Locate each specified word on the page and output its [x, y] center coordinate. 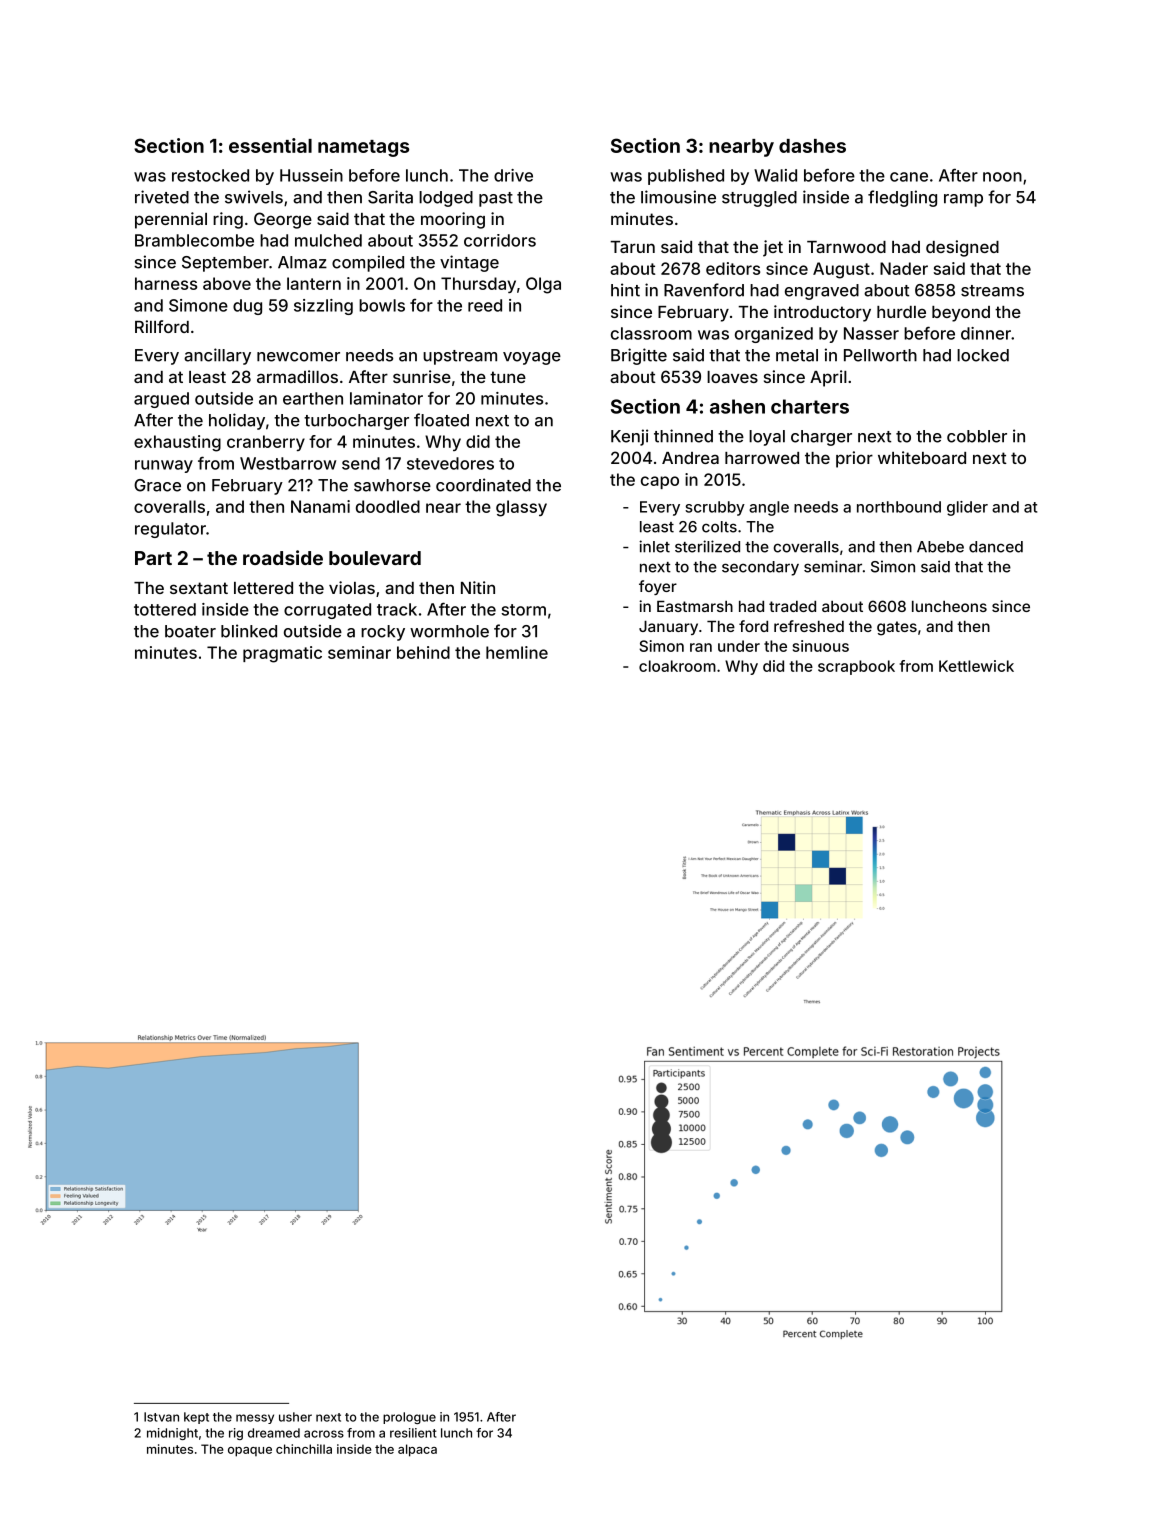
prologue [409, 1418]
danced [996, 547]
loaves [732, 377]
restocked [210, 175]
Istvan [161, 1417]
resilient [413, 1433]
